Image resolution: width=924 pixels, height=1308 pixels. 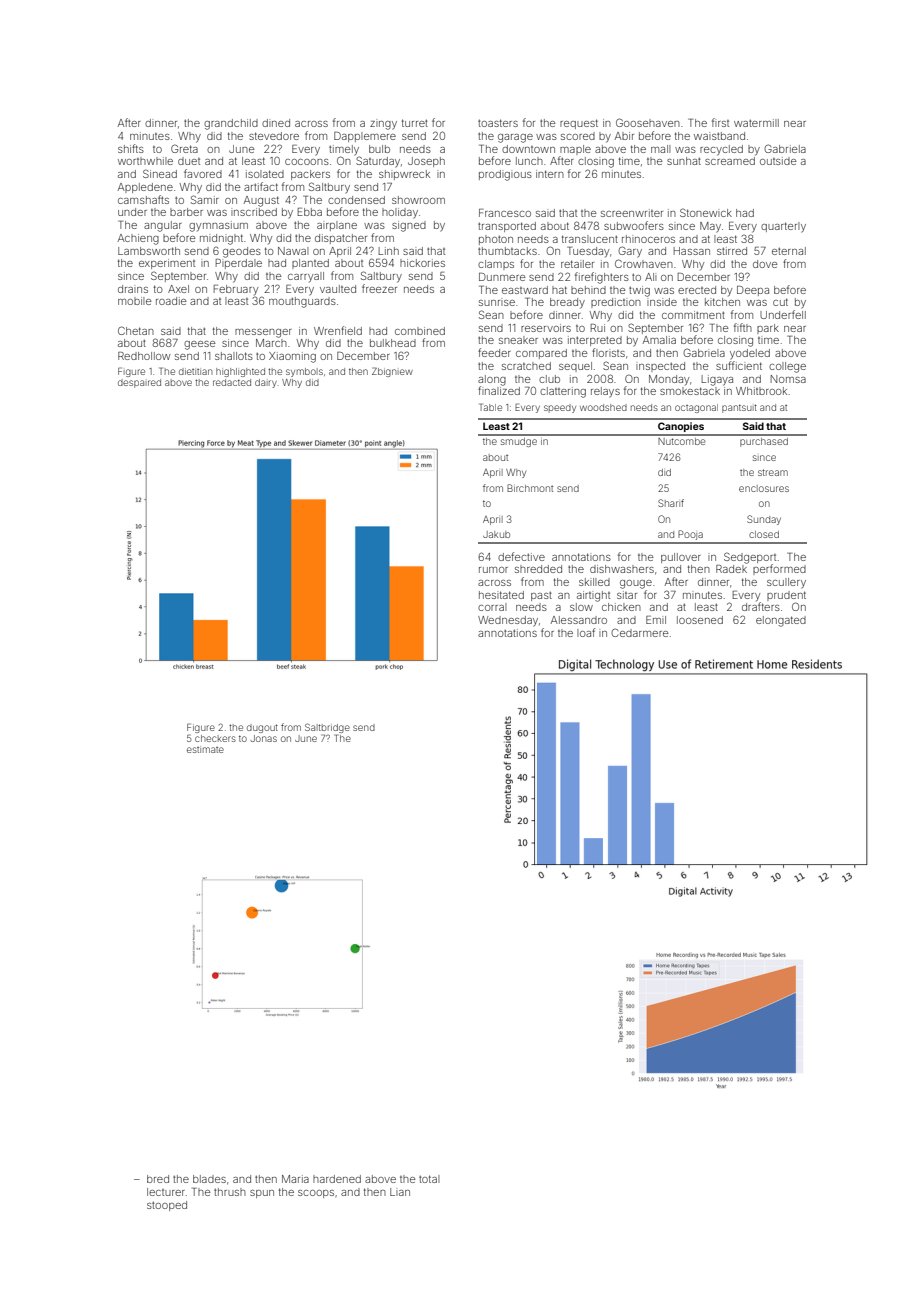 What do you see at coordinates (644, 263) in the document?
I see `Crowhaven` at bounding box center [644, 263].
